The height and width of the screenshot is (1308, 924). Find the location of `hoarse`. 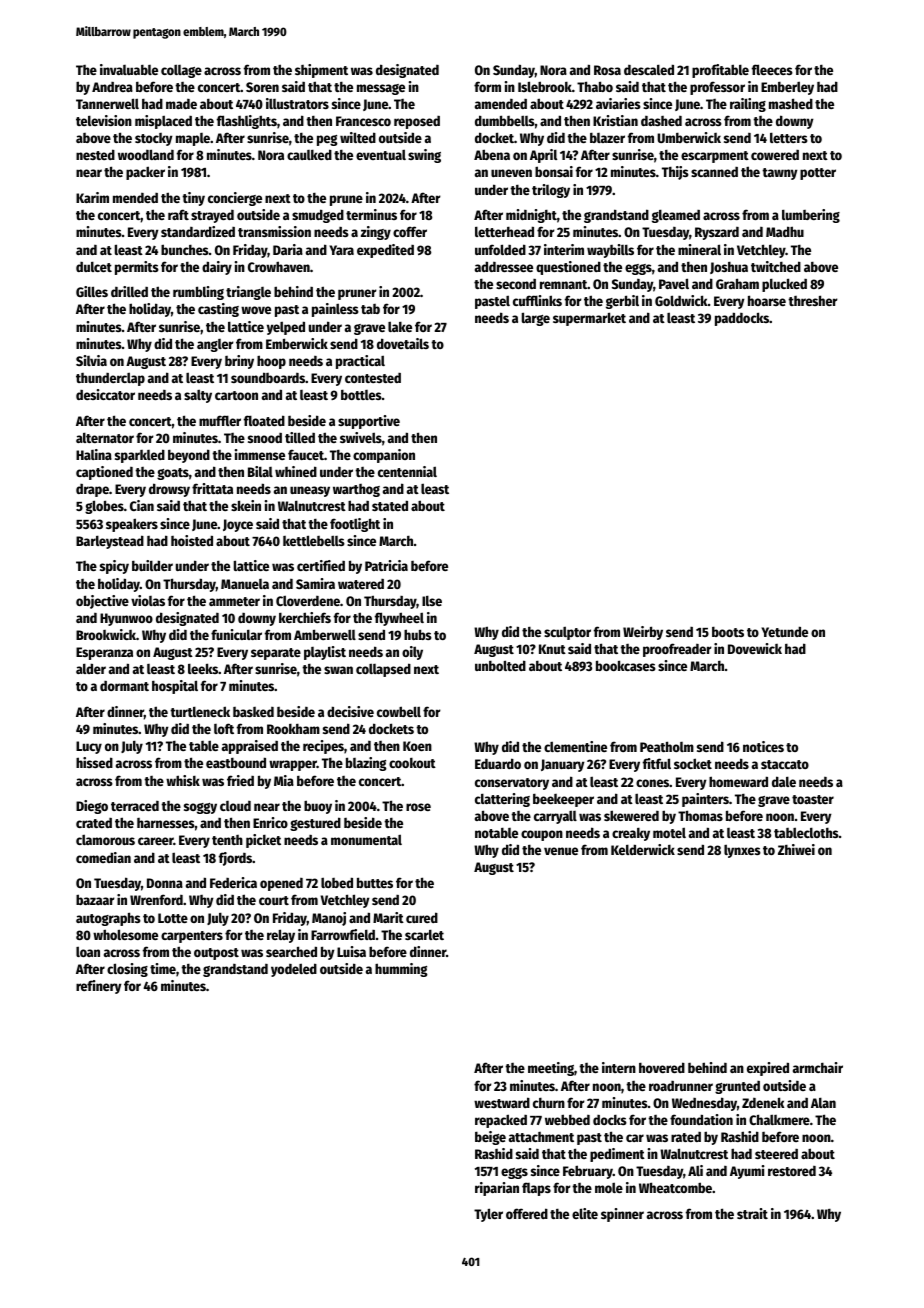

hoarse is located at coordinates (767, 300).
